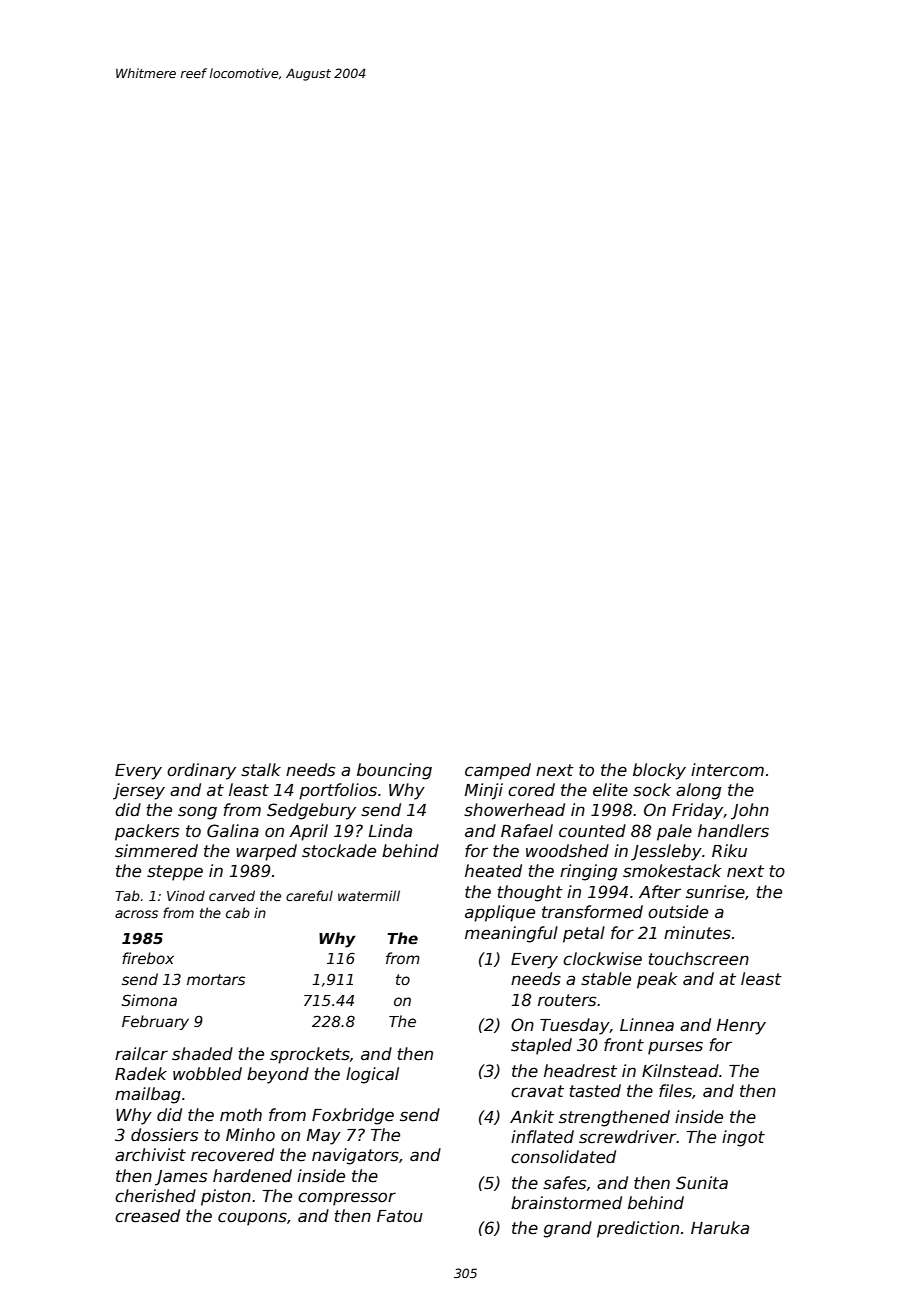  I want to click on bouncing, so click(394, 771).
